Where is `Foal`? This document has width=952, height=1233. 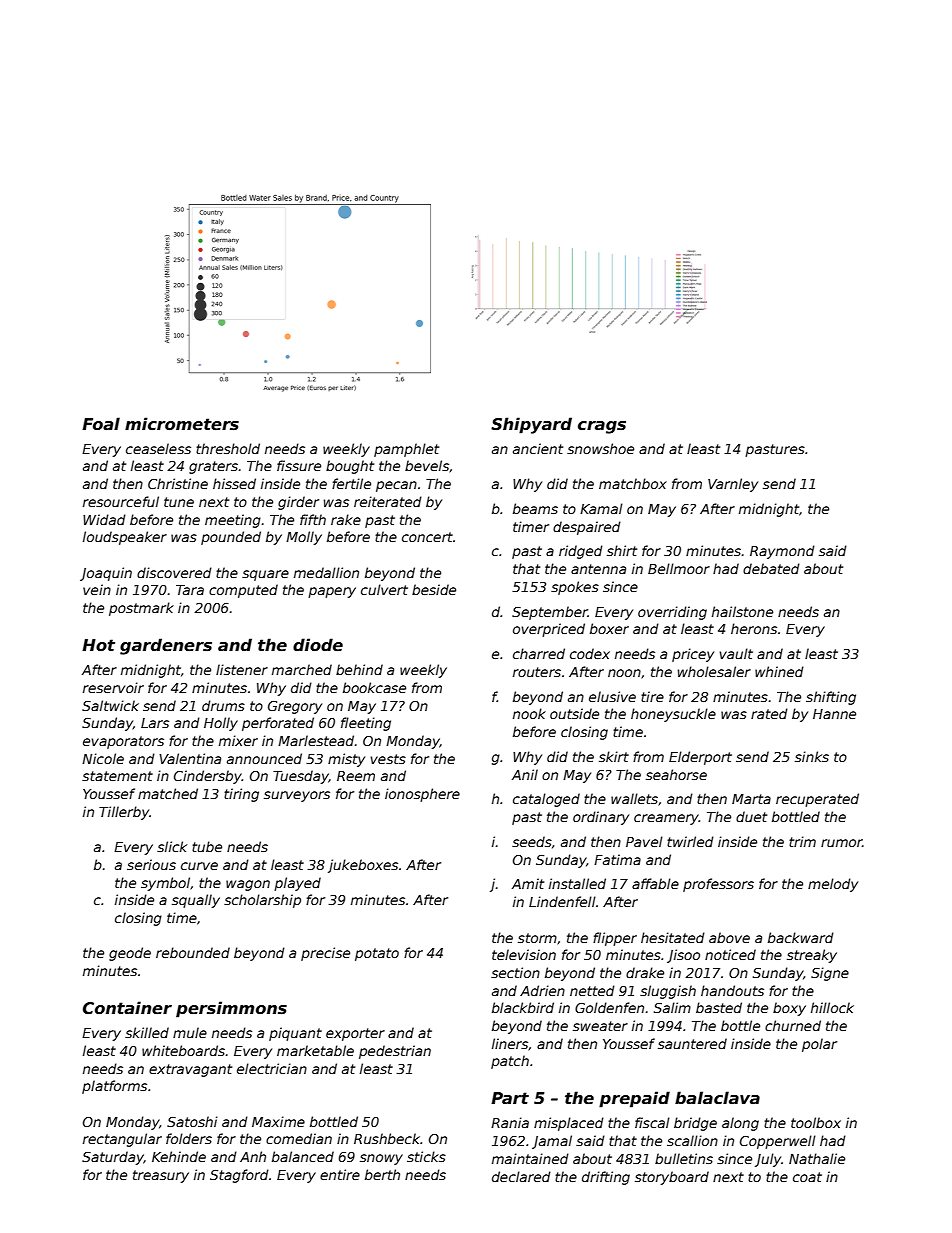
Foal is located at coordinates (101, 423).
